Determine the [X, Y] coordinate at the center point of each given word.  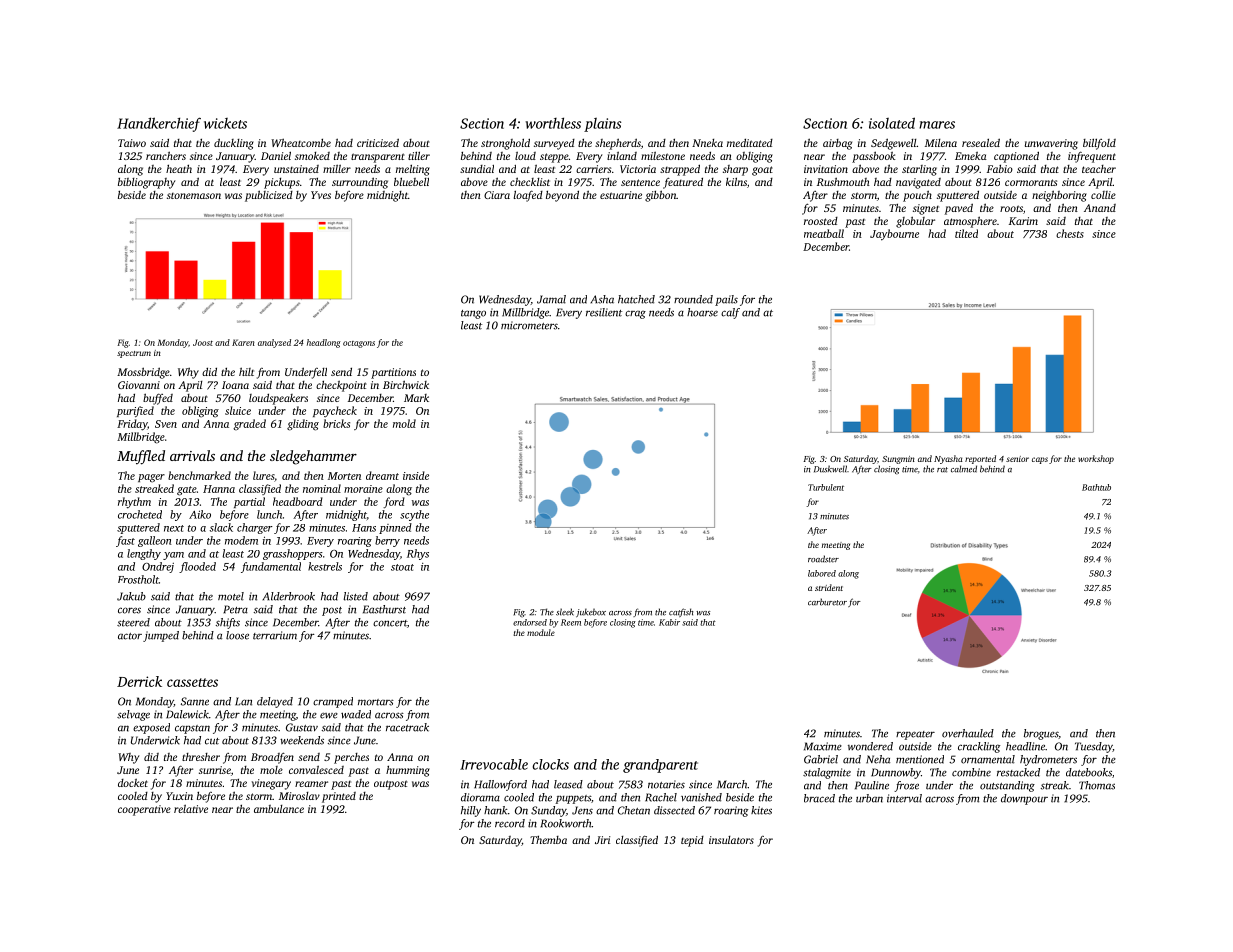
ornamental [988, 759]
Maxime [823, 746]
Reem [571, 622]
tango [473, 314]
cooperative [144, 810]
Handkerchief [159, 124]
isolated [892, 123]
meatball [824, 233]
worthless [553, 123]
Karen [243, 342]
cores [129, 610]
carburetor [827, 602]
